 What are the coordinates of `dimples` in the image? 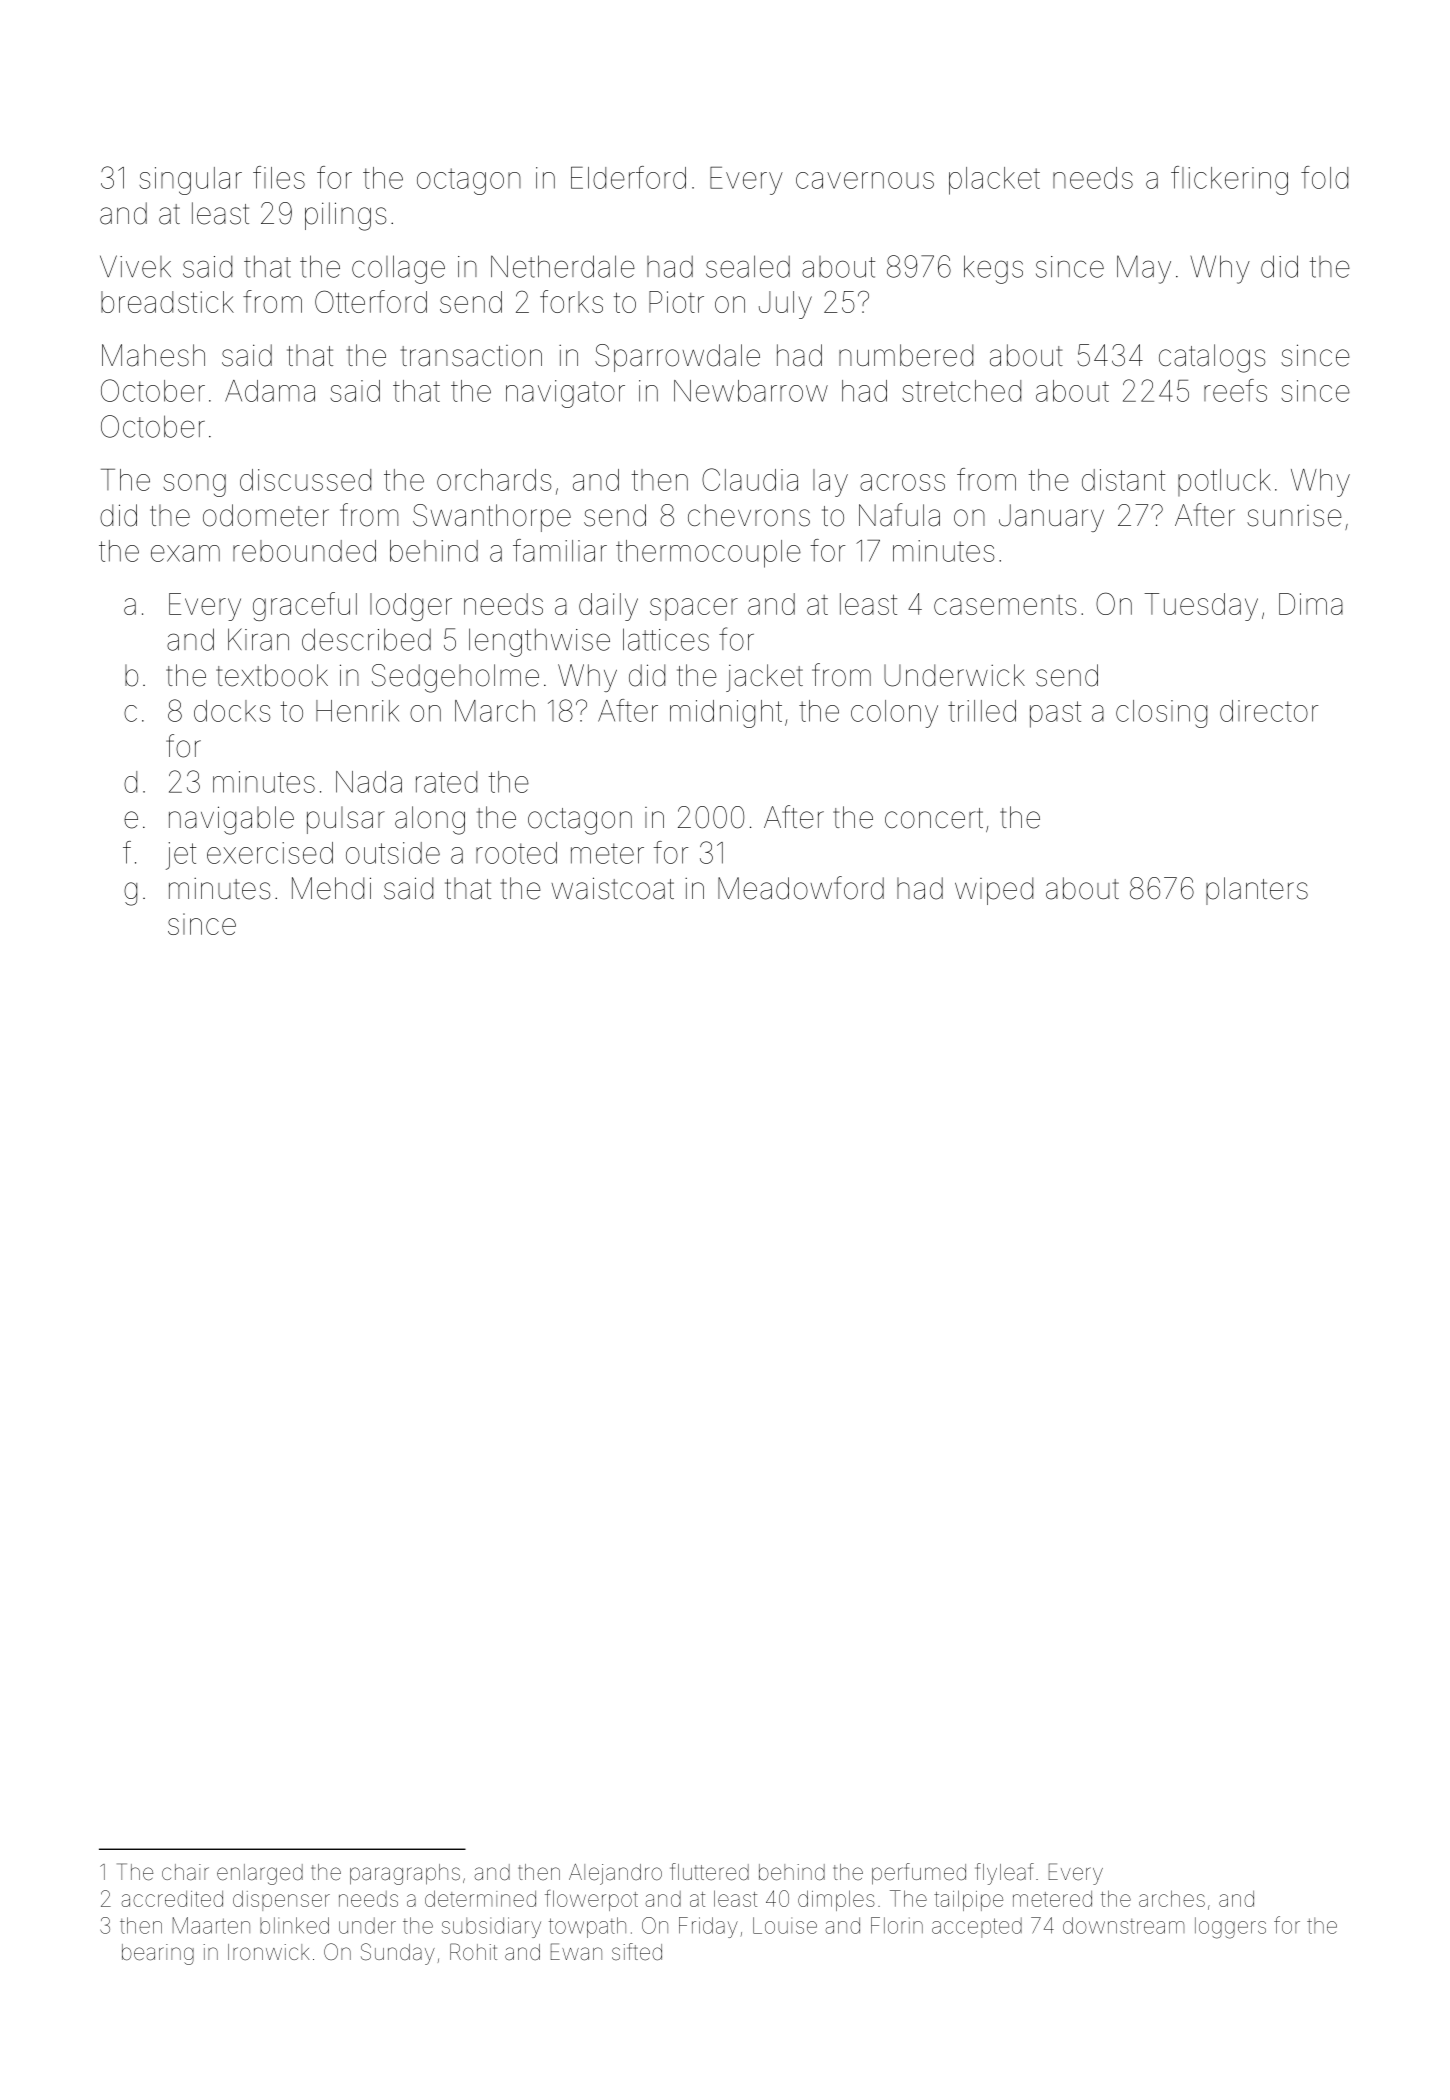 It's located at (836, 1900).
